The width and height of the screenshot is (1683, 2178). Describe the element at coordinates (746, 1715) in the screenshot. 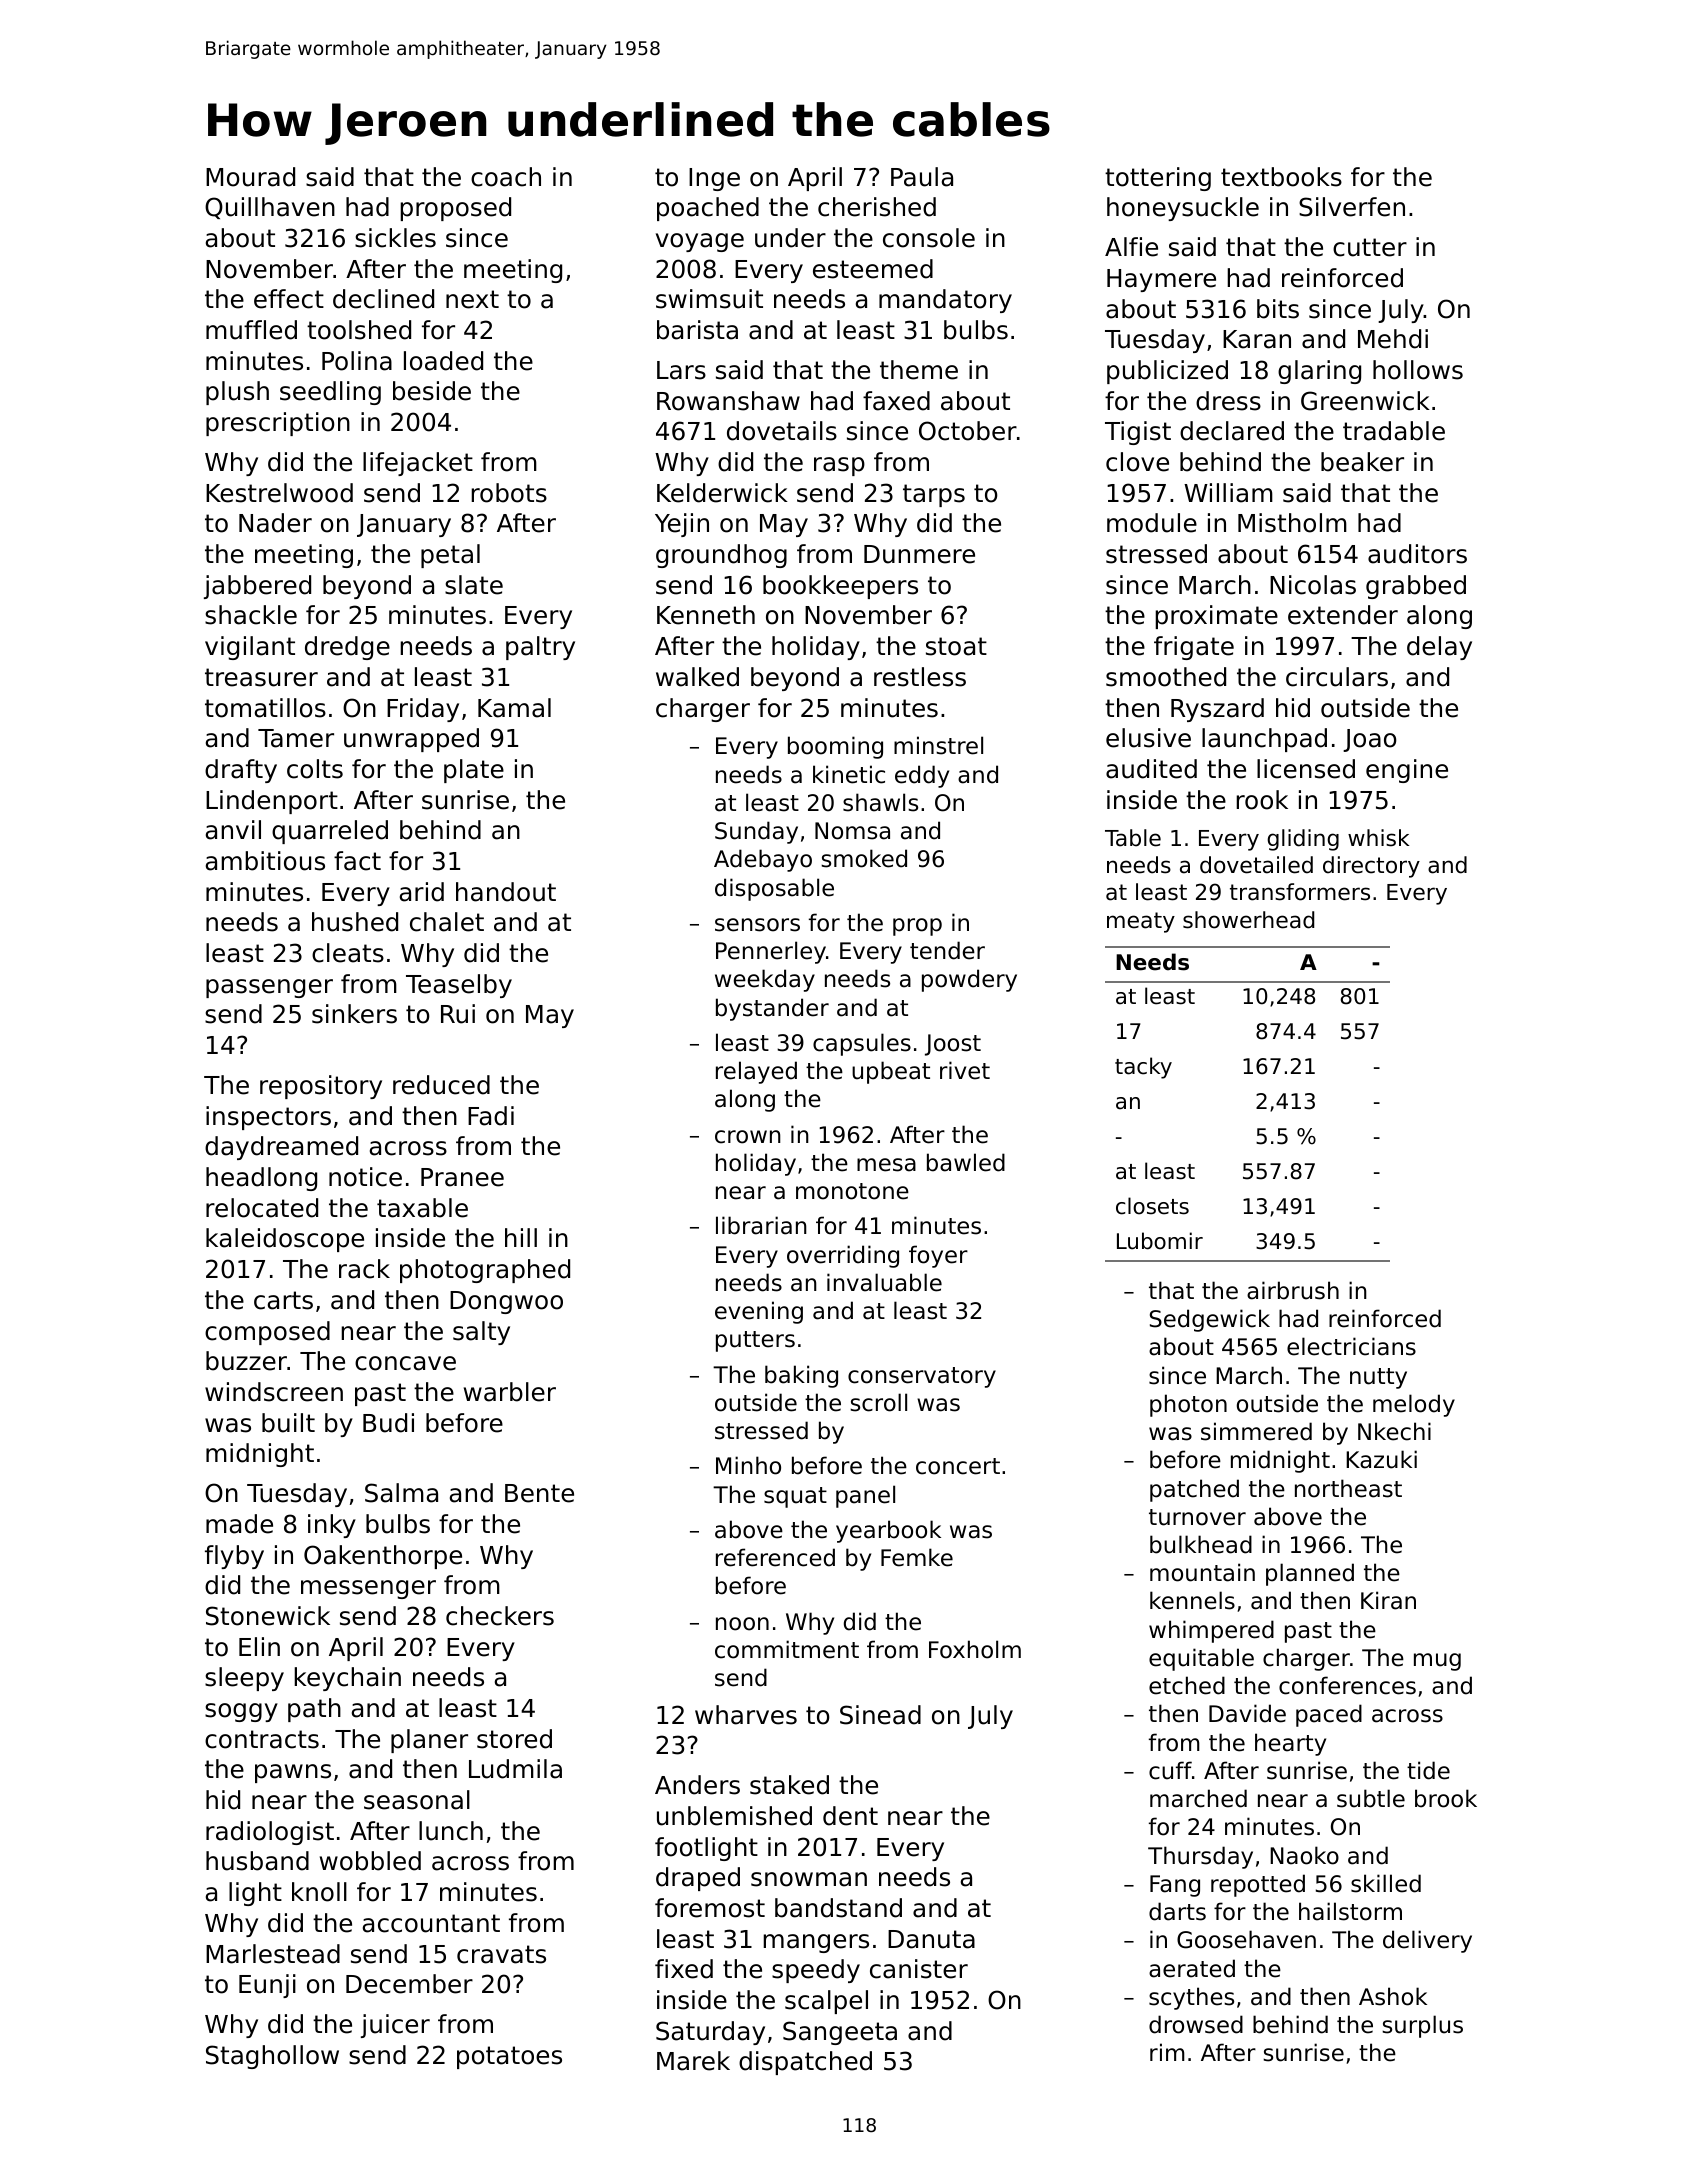

I see `wharves` at that location.
